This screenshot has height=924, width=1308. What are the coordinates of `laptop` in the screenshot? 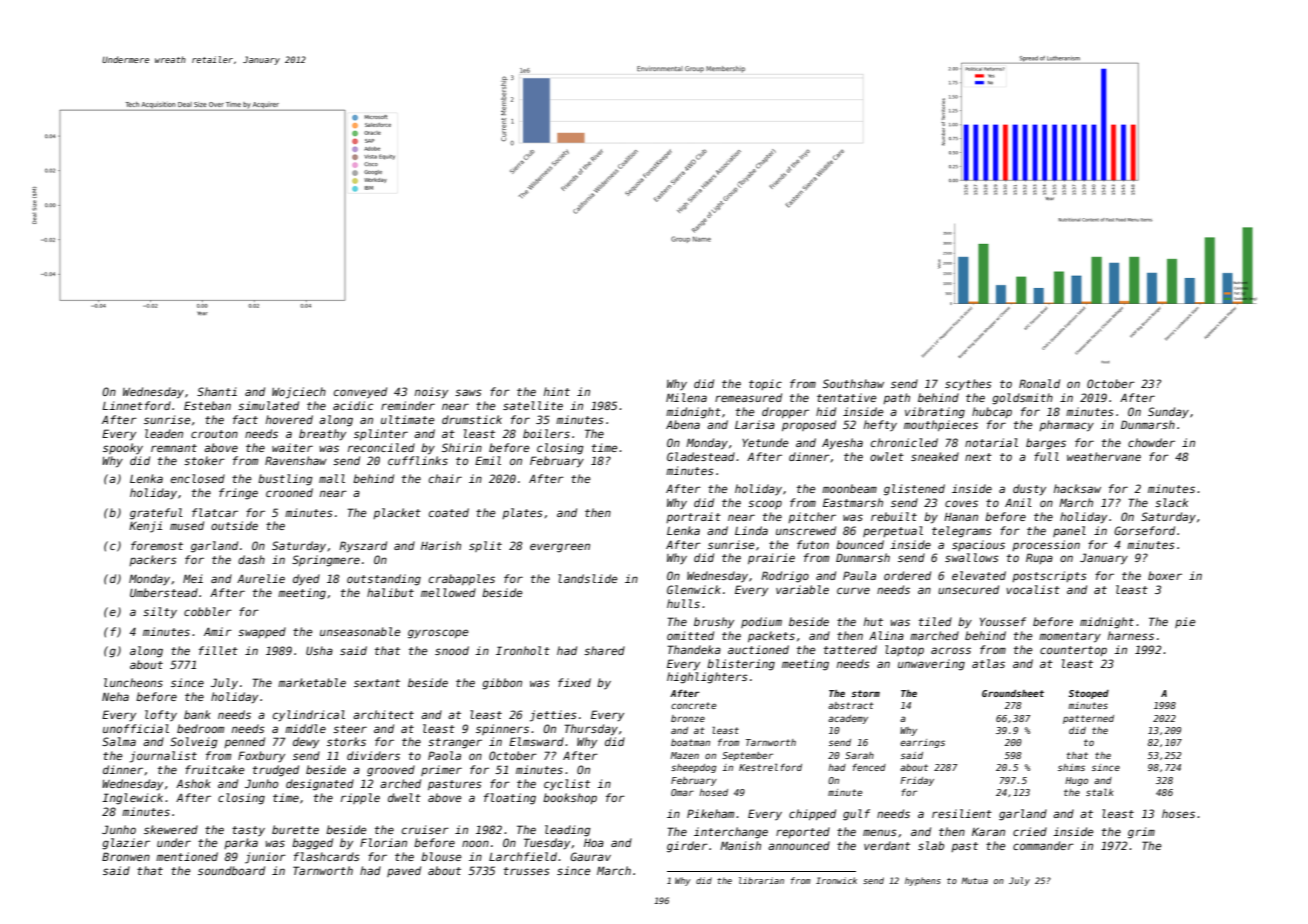 It's located at (904, 650).
